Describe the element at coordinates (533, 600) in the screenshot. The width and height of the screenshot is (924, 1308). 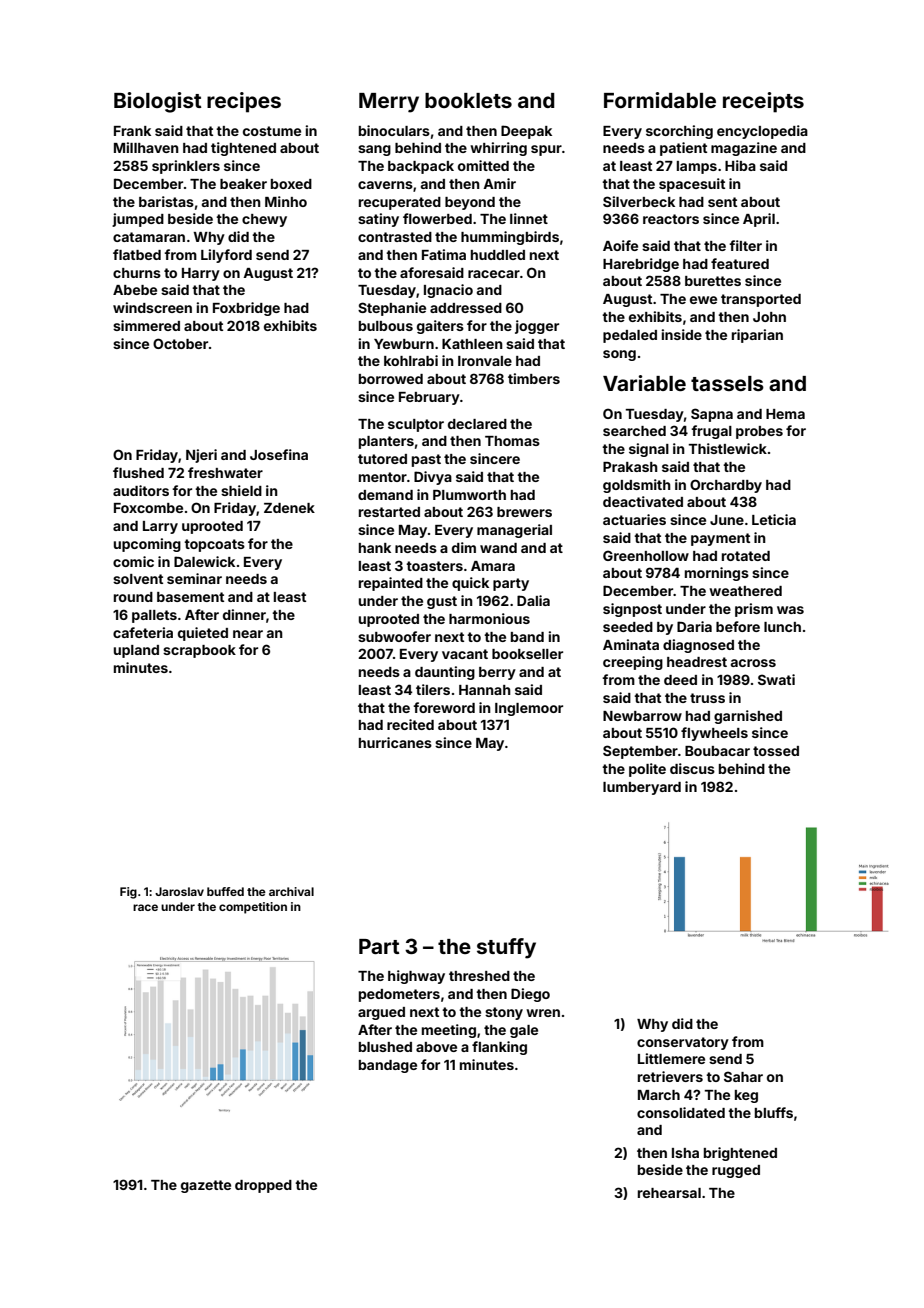
I see `Dalia` at that location.
